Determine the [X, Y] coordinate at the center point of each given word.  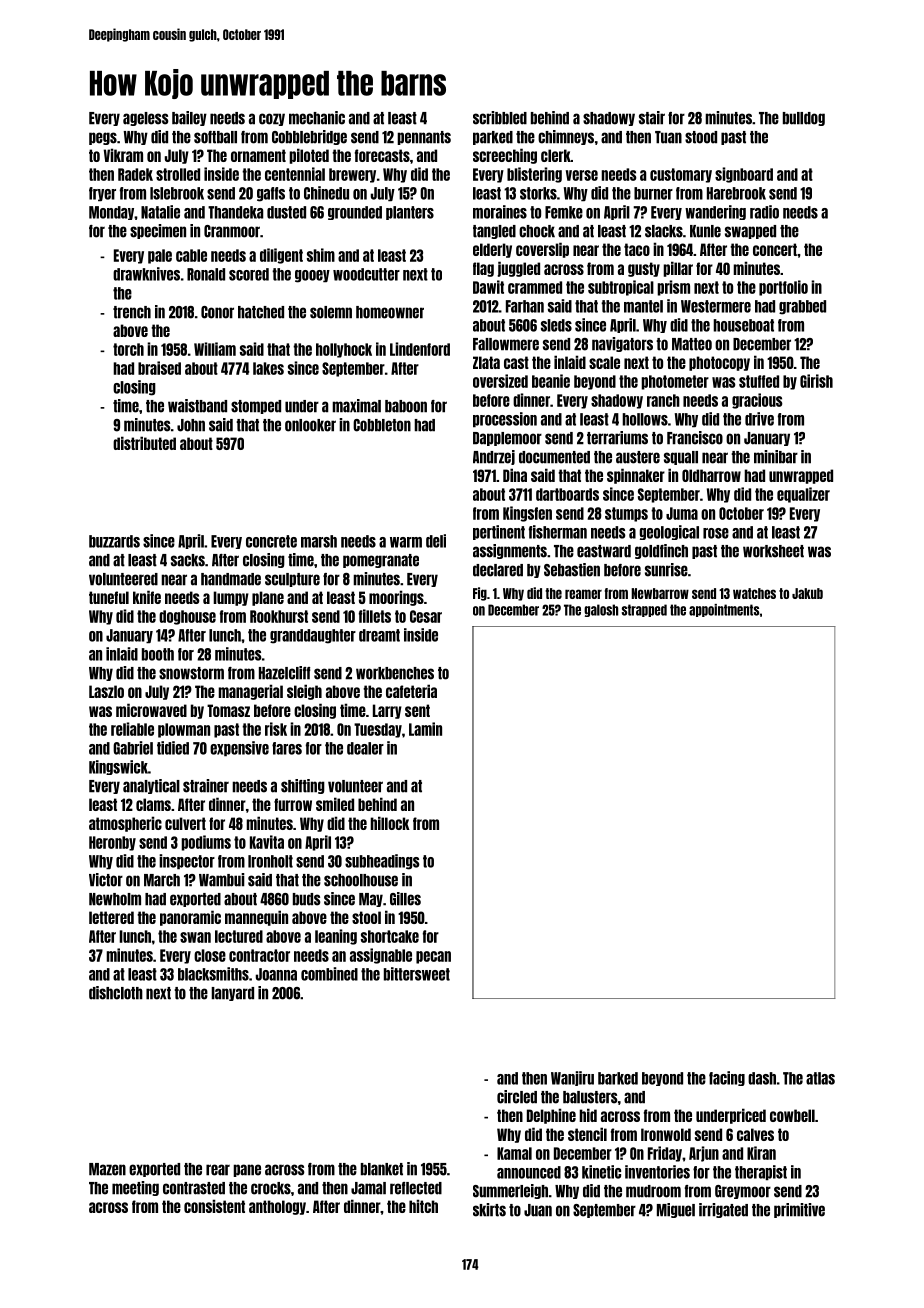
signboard [744, 175]
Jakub [807, 593]
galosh [601, 610]
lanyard [232, 994]
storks [538, 193]
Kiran [761, 1153]
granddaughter [313, 636]
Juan [538, 1210]
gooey [312, 276]
